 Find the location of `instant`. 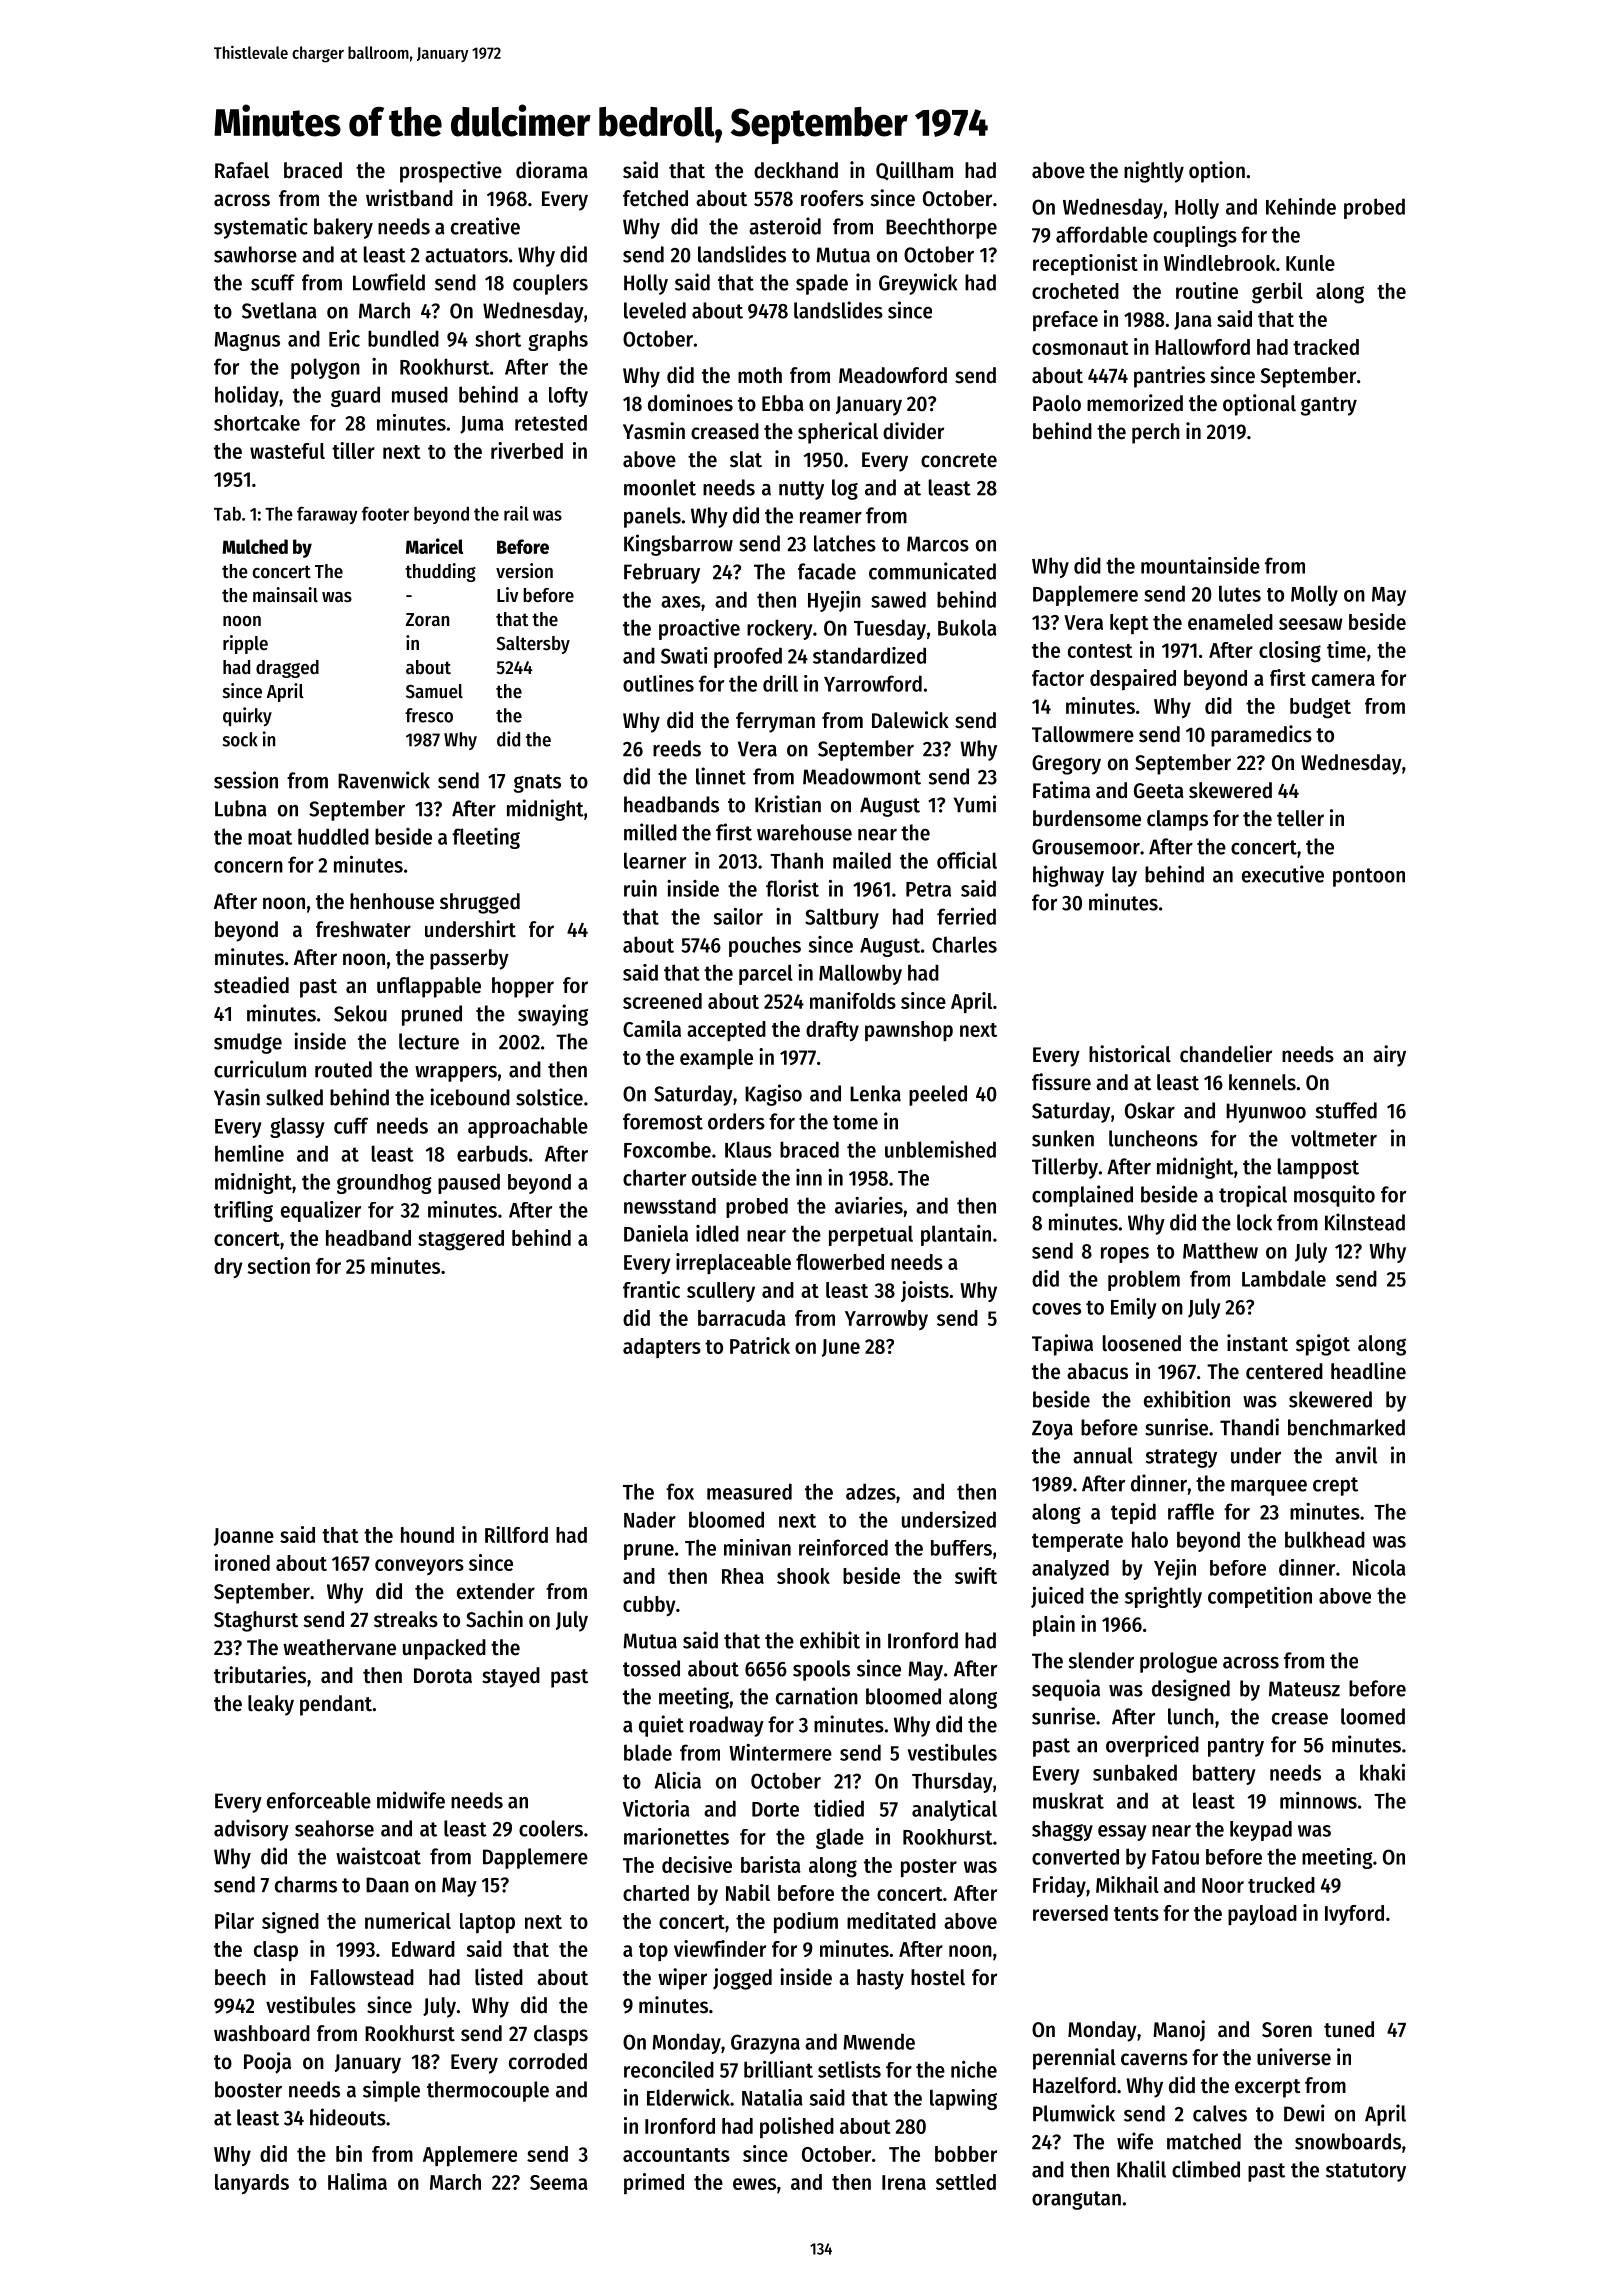

instant is located at coordinates (1257, 1343).
